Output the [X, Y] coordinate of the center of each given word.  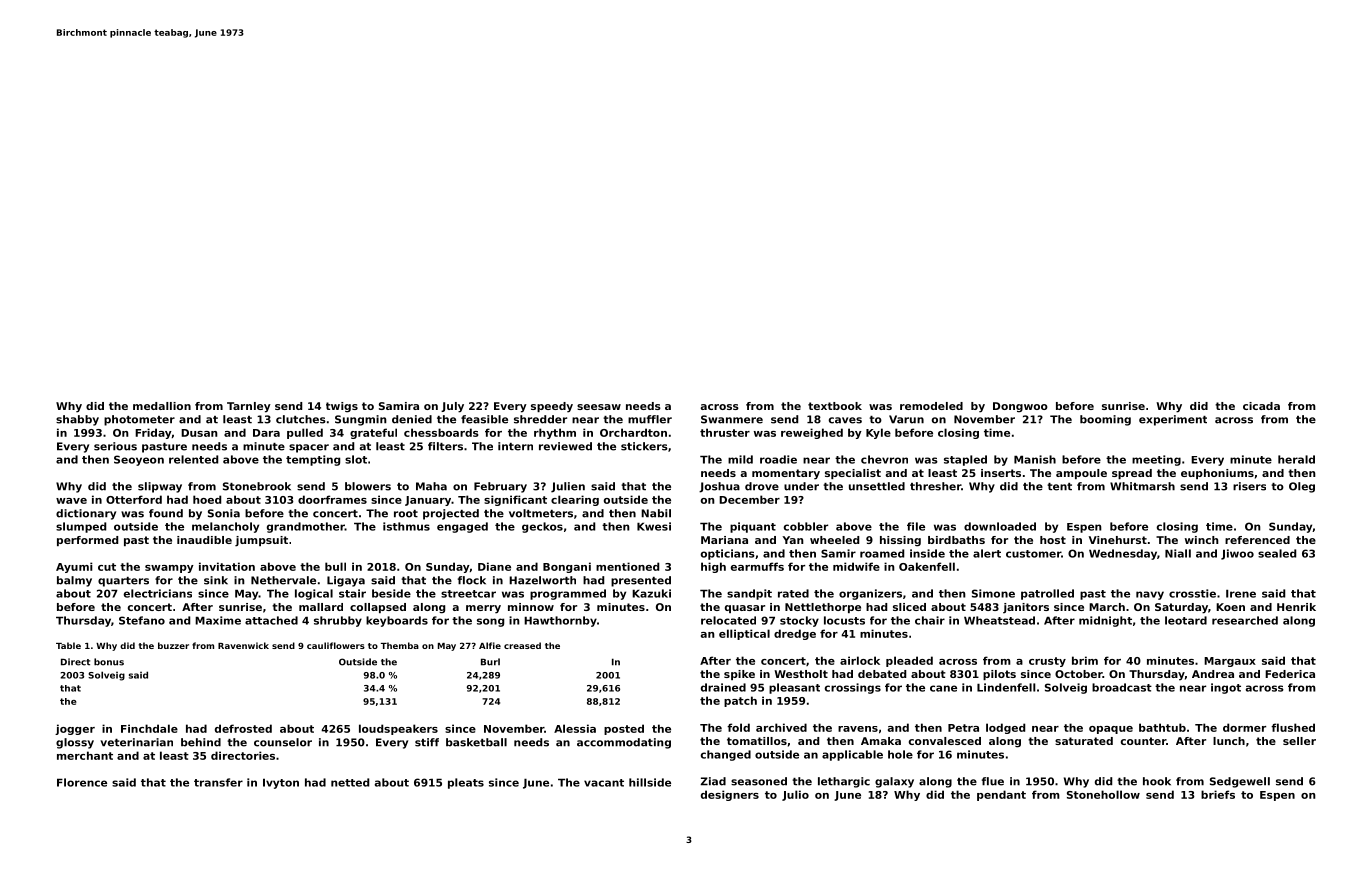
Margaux [1230, 662]
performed [87, 541]
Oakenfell [927, 566]
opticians [727, 554]
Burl [490, 662]
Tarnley [249, 407]
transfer [218, 782]
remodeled [931, 406]
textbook [835, 406]
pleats [466, 783]
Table [68, 645]
